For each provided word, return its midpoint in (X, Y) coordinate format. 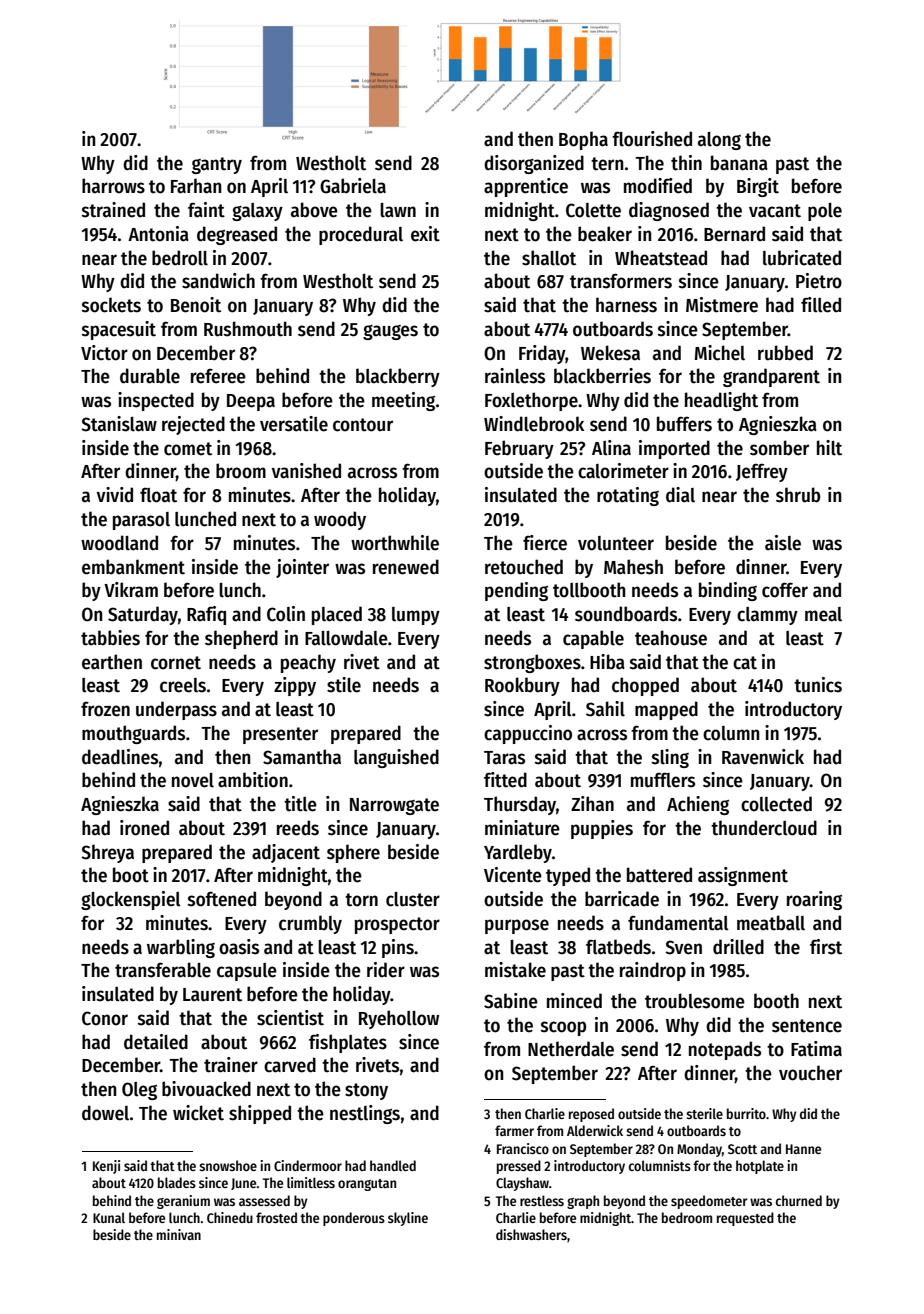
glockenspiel (131, 900)
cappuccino (528, 734)
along (719, 141)
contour (363, 425)
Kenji (106, 1167)
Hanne (803, 1149)
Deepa (251, 402)
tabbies (110, 638)
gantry (217, 165)
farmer (514, 1130)
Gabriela (353, 186)
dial (680, 495)
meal (823, 614)
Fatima (816, 1049)
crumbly (310, 924)
